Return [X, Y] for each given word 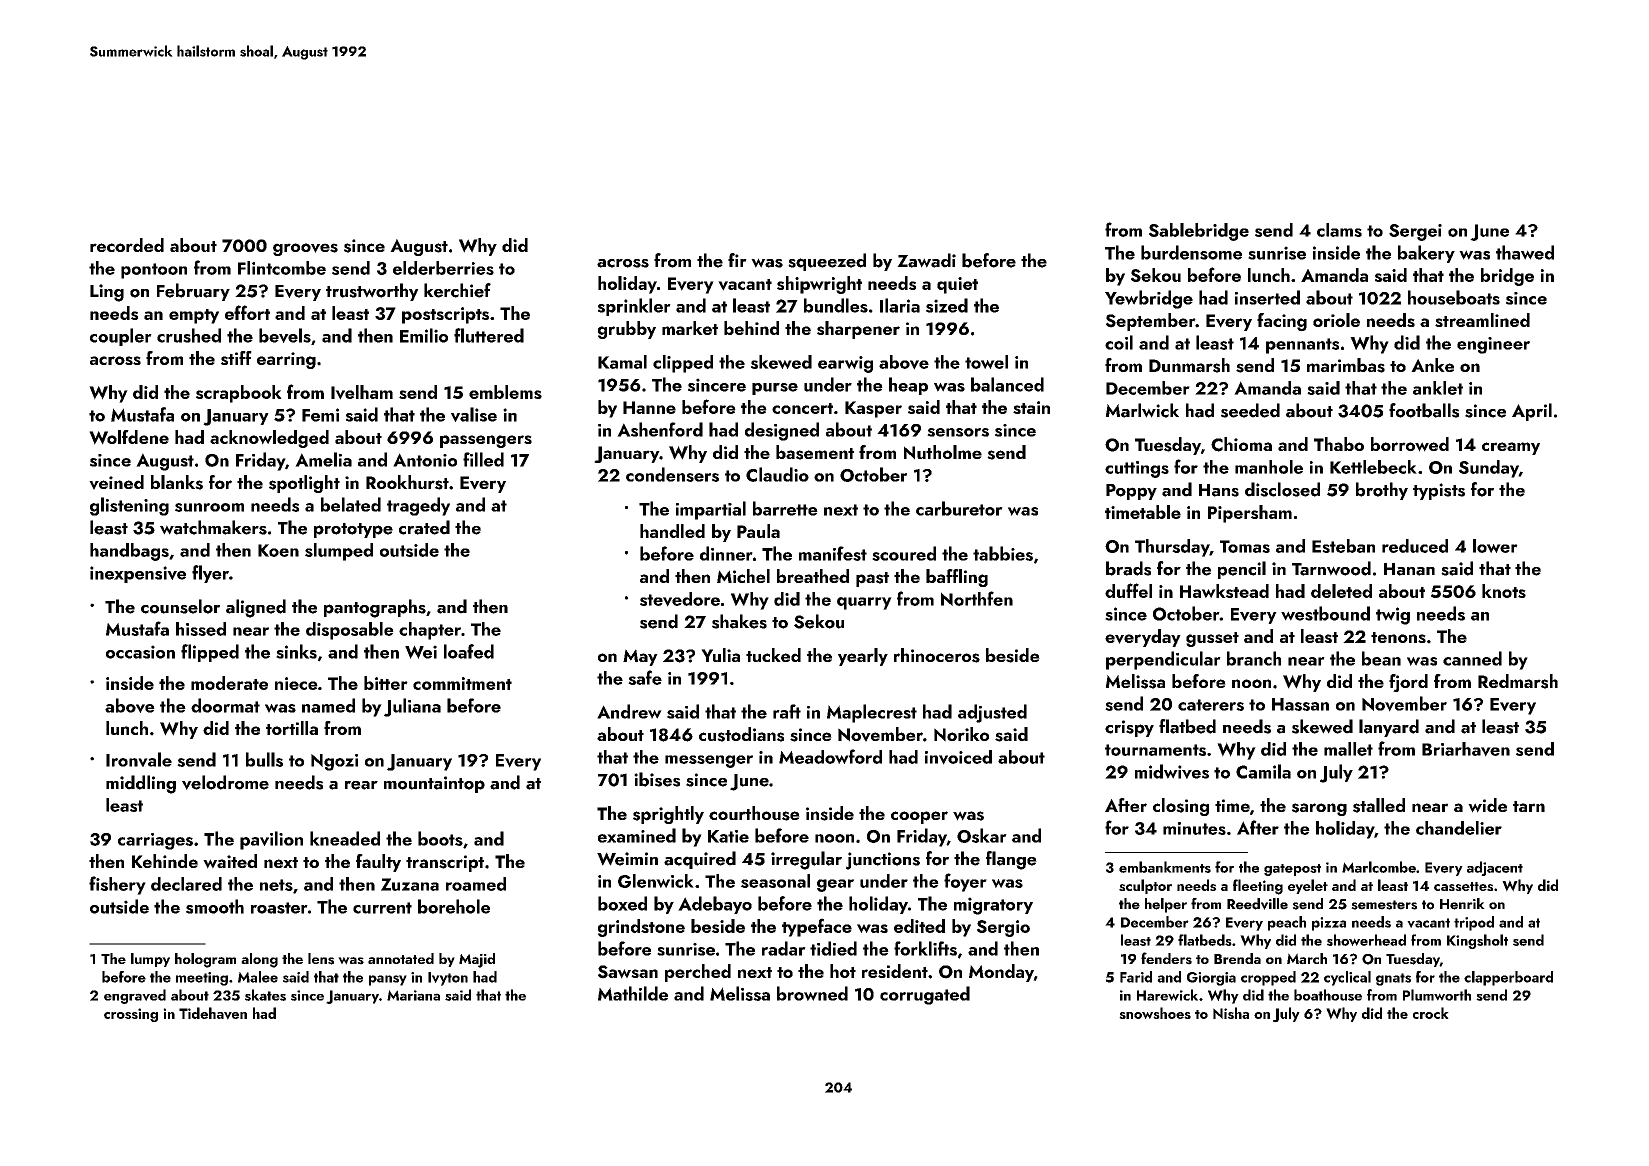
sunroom [209, 507]
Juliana [412, 707]
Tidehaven [213, 1013]
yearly [863, 657]
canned [1472, 658]
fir [737, 260]
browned [812, 993]
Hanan [1409, 569]
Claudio [777, 474]
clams [1339, 230]
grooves [305, 249]
